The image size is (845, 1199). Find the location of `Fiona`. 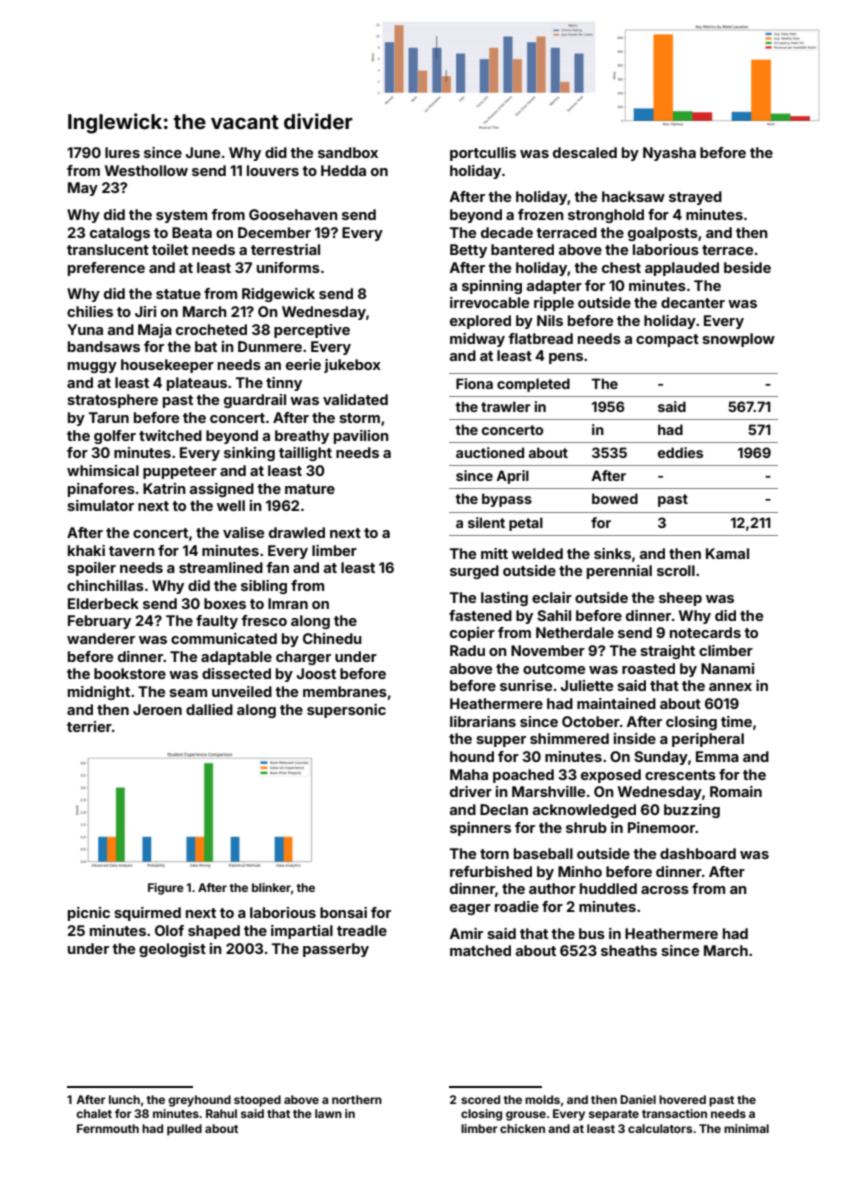

Fiona is located at coordinates (474, 383).
